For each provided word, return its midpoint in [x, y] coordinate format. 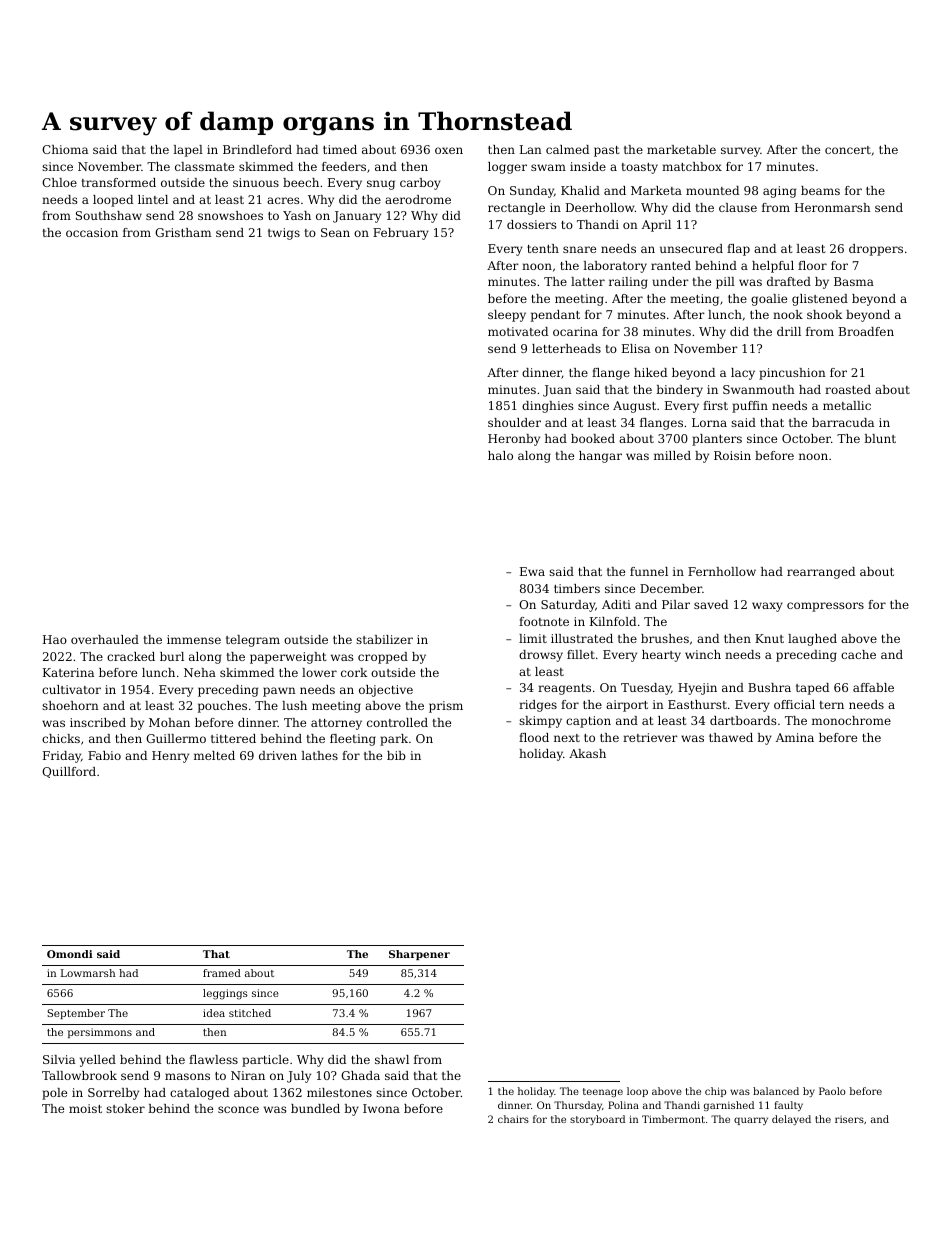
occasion [92, 232]
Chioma [65, 149]
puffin [750, 407]
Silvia [59, 1059]
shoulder [514, 422]
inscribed [98, 722]
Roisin [732, 455]
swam [548, 167]
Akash [587, 753]
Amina [795, 737]
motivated [518, 331]
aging [779, 192]
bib [396, 755]
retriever [650, 737]
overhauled [105, 639]
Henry [170, 757]
